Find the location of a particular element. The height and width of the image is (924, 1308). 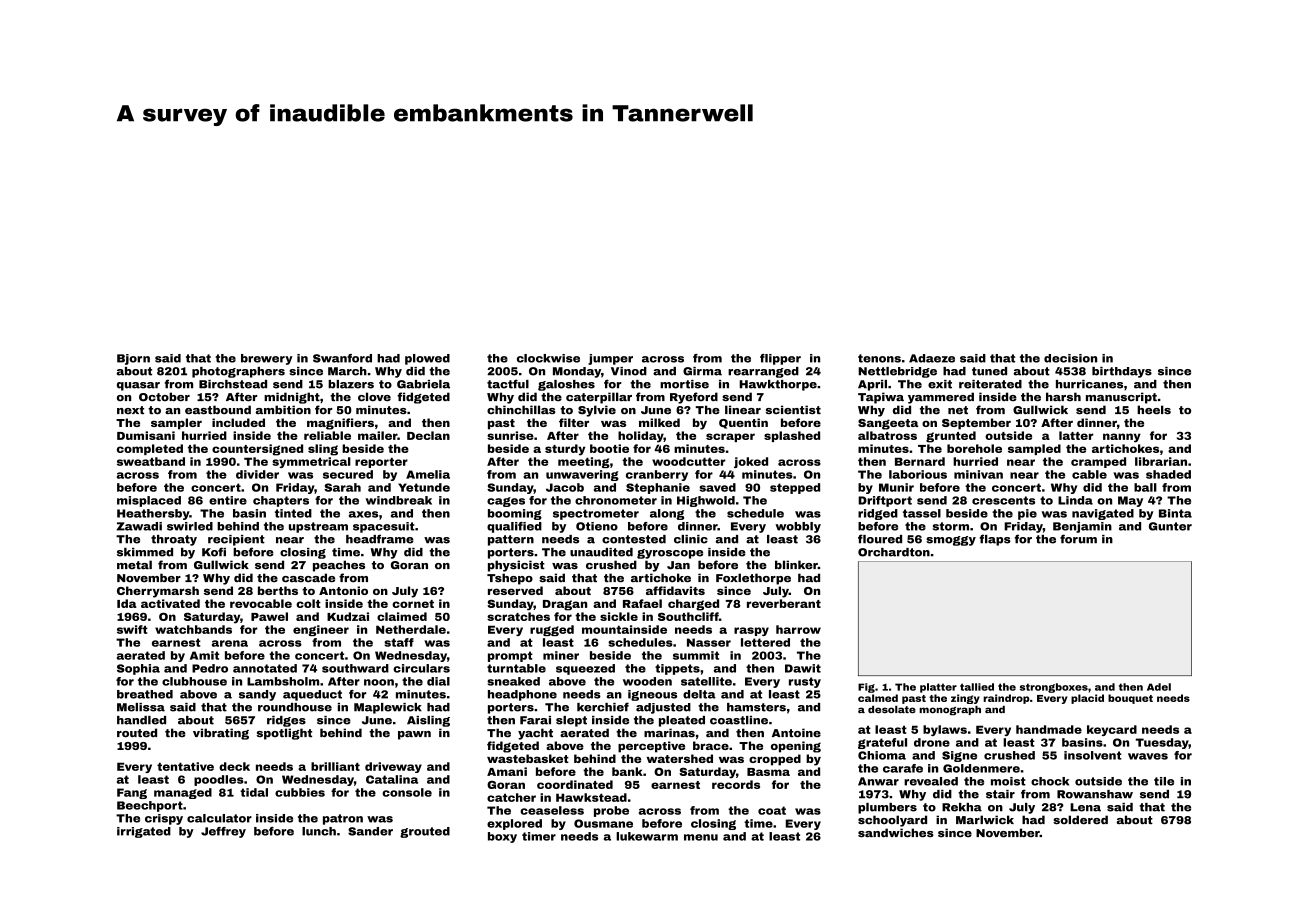

Sander is located at coordinates (370, 831).
